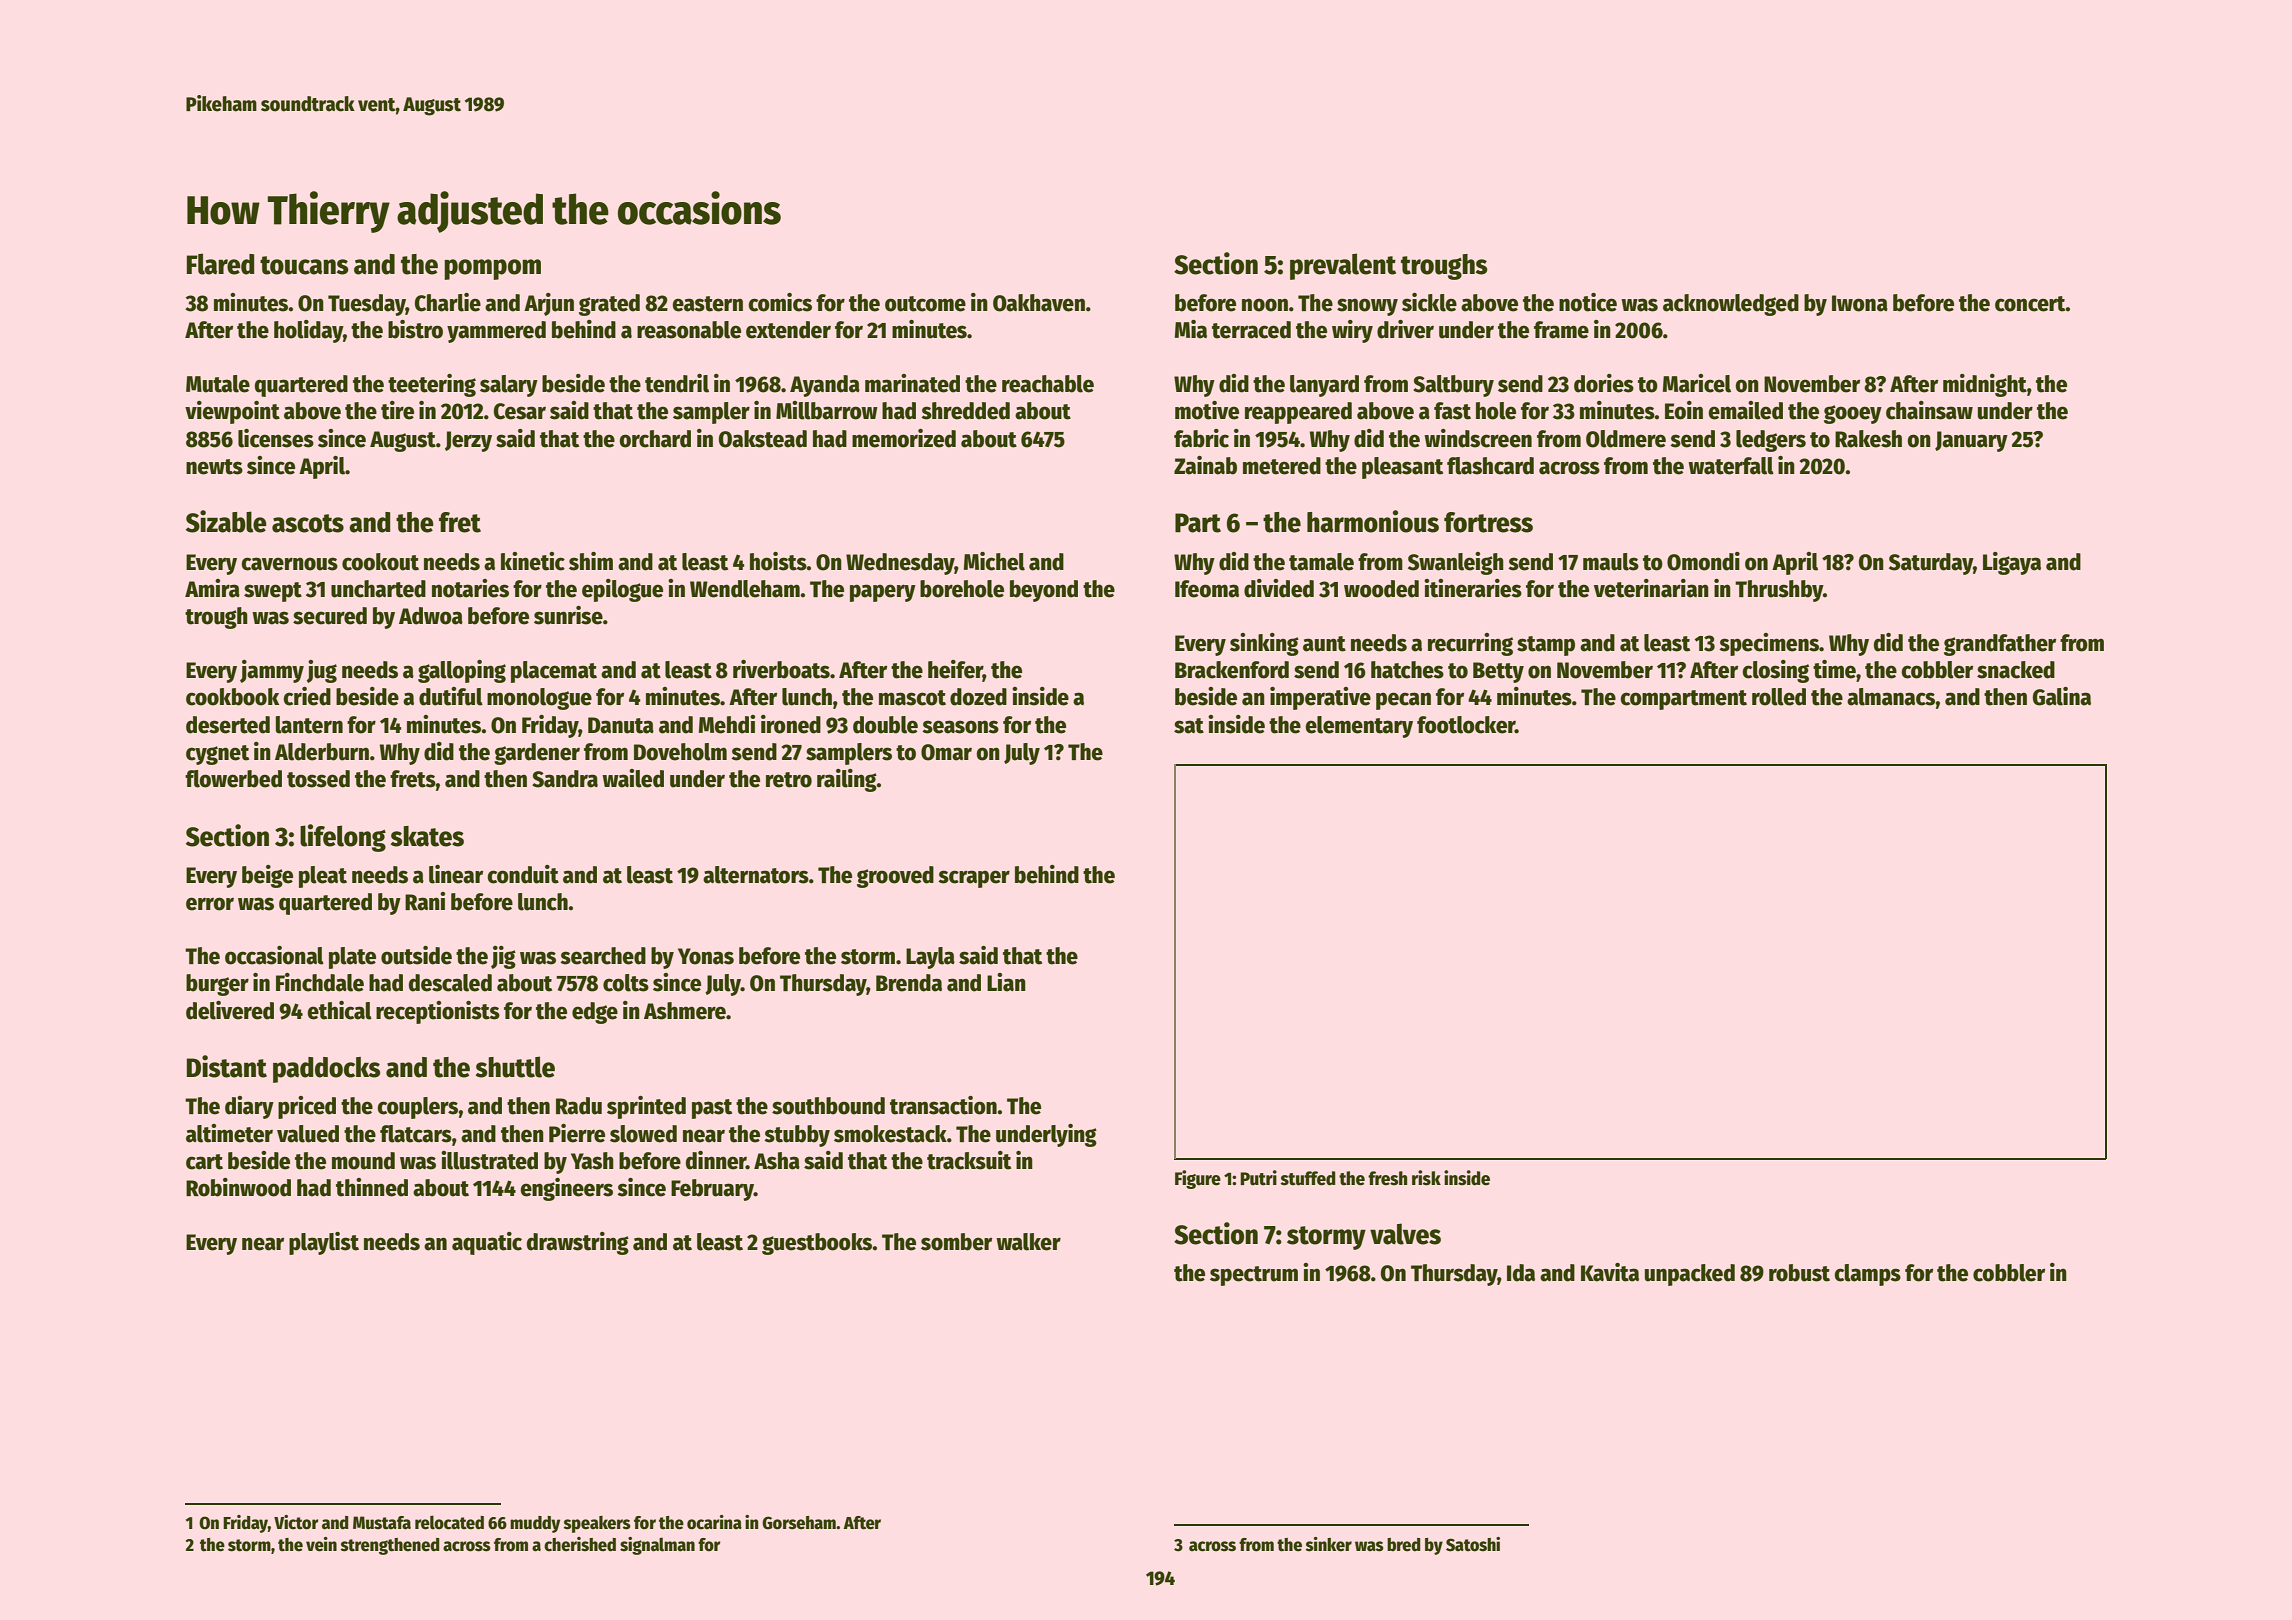  I want to click on risk, so click(1426, 1178).
